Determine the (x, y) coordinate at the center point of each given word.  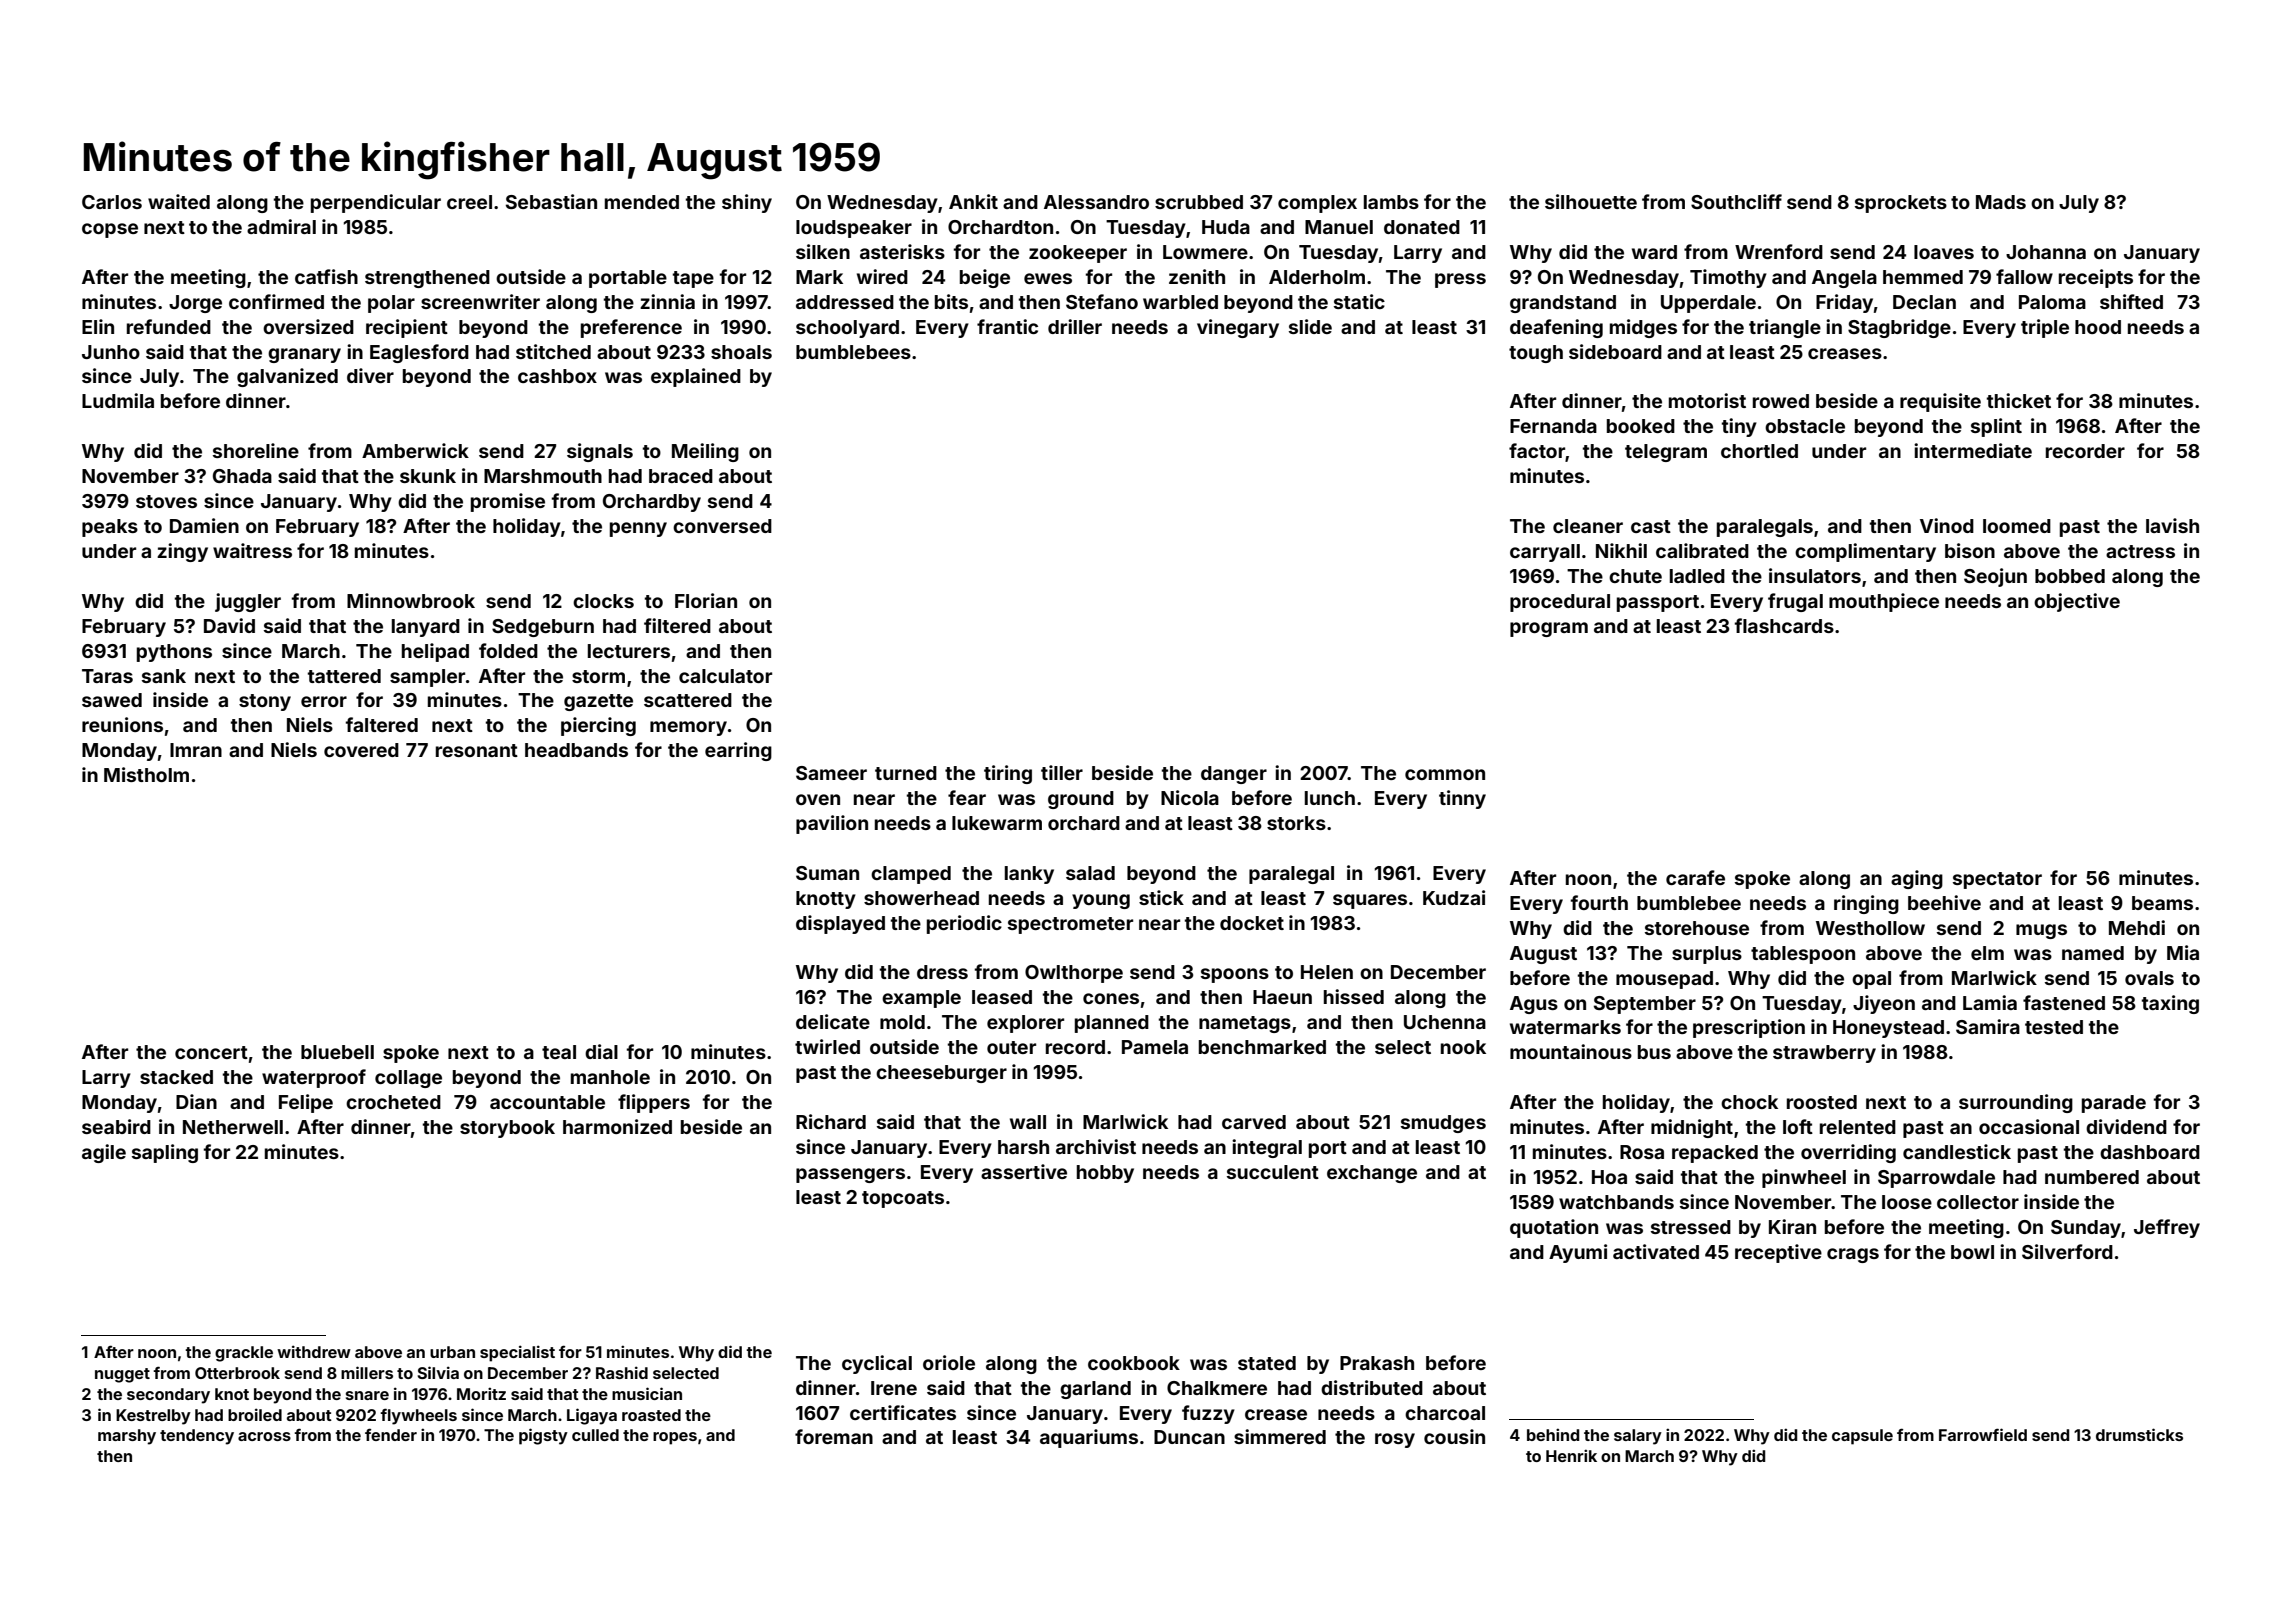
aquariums (1089, 1438)
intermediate (1973, 450)
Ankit (973, 201)
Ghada (242, 476)
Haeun (1282, 997)
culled (595, 1435)
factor (1537, 450)
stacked (176, 1077)
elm (1987, 953)
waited (179, 201)
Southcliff (1736, 201)
